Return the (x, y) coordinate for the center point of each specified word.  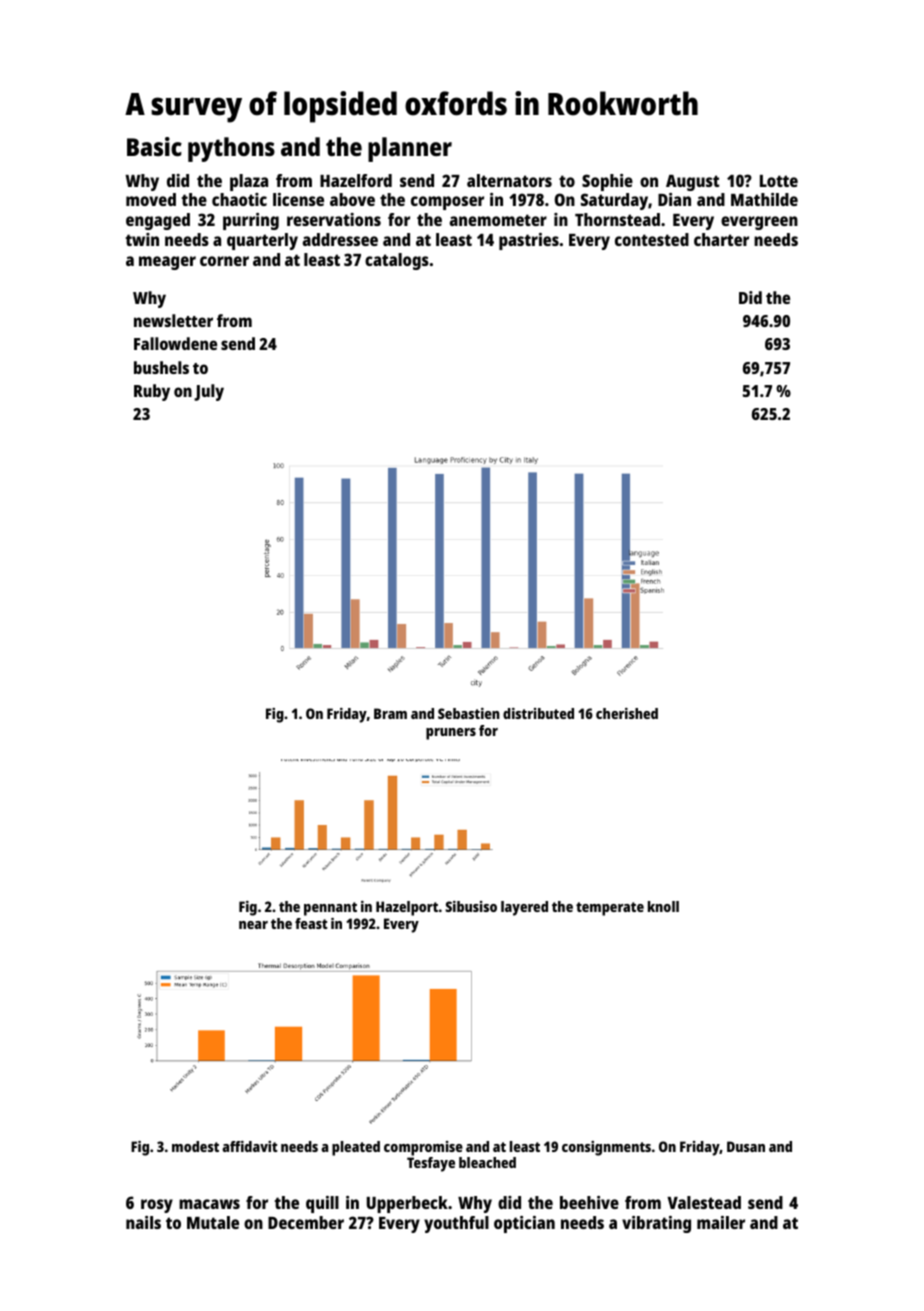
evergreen (759, 223)
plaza (249, 182)
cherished (627, 713)
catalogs (397, 261)
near (253, 925)
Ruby (152, 392)
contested (652, 239)
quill (322, 1204)
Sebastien (469, 713)
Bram (390, 713)
